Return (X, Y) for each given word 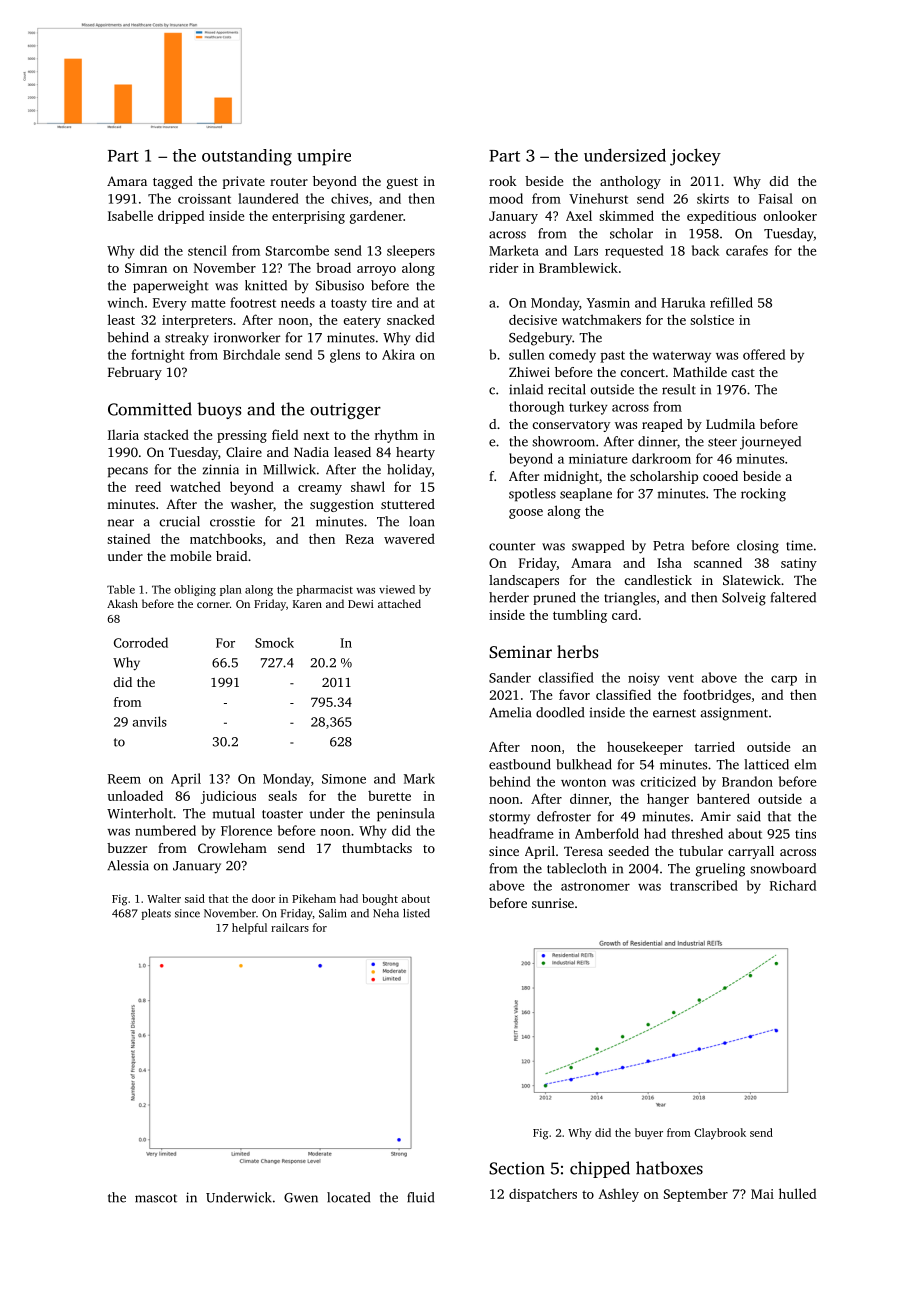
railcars (290, 927)
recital (567, 389)
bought (380, 900)
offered (764, 354)
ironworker (247, 337)
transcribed (704, 885)
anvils (150, 721)
